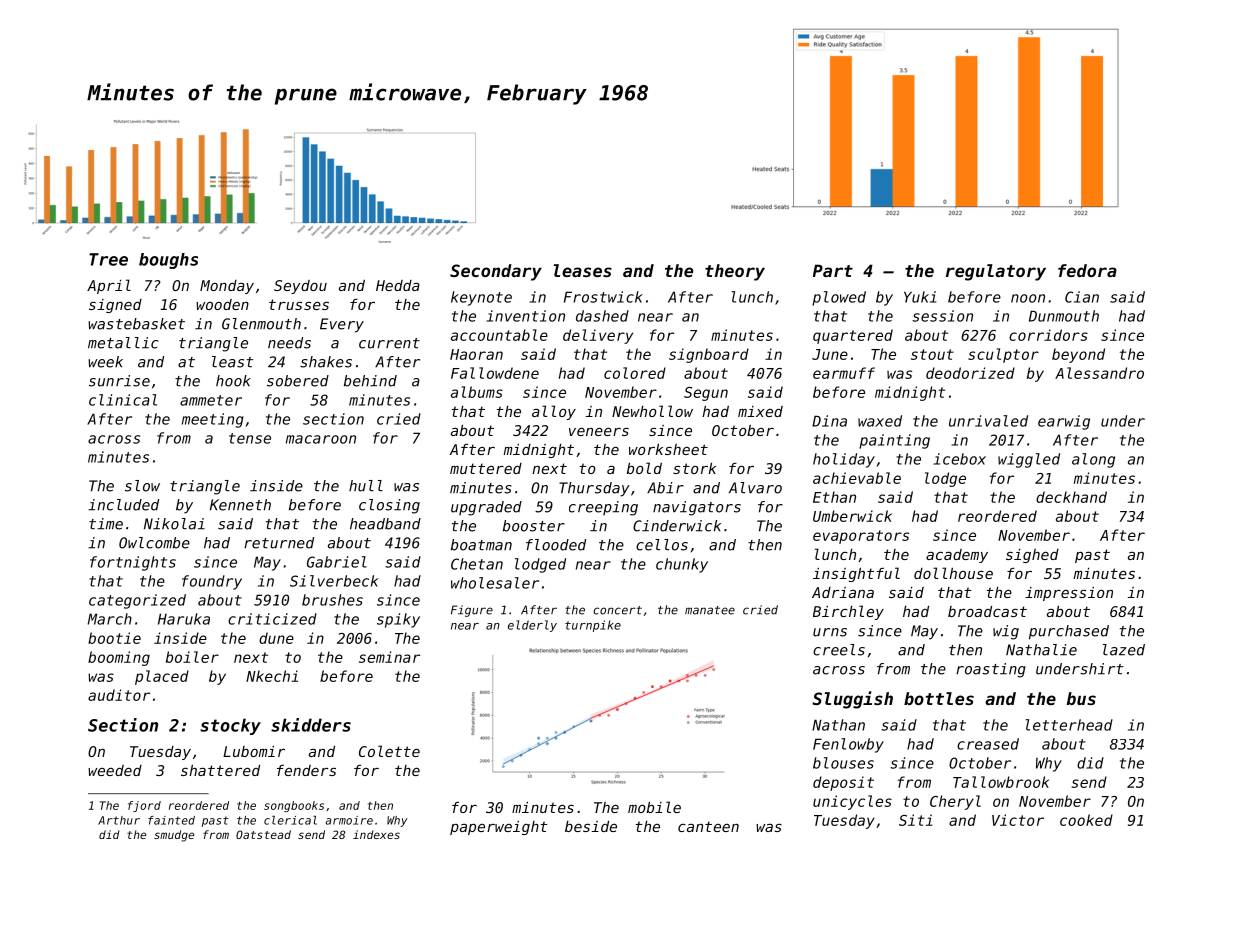  Describe the element at coordinates (697, 508) in the screenshot. I see `navigators` at that location.
